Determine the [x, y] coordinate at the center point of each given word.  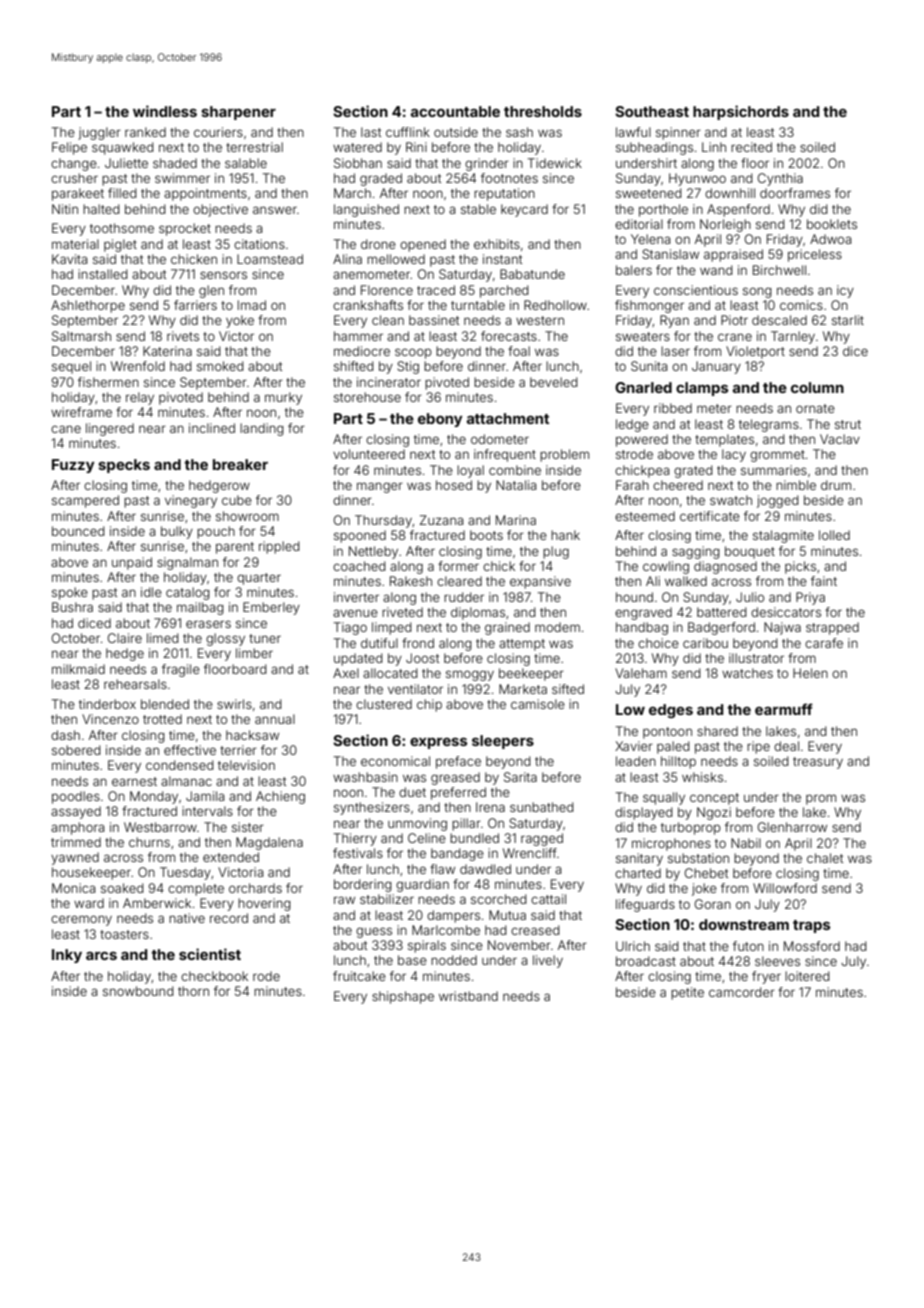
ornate [815, 408]
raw [344, 900]
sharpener [238, 113]
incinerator [389, 382]
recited [751, 147]
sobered [76, 750]
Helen [810, 673]
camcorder [742, 992]
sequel [71, 367]
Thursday [383, 521]
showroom [247, 516]
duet [412, 792]
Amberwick [157, 903]
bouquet [750, 552]
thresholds [543, 111]
